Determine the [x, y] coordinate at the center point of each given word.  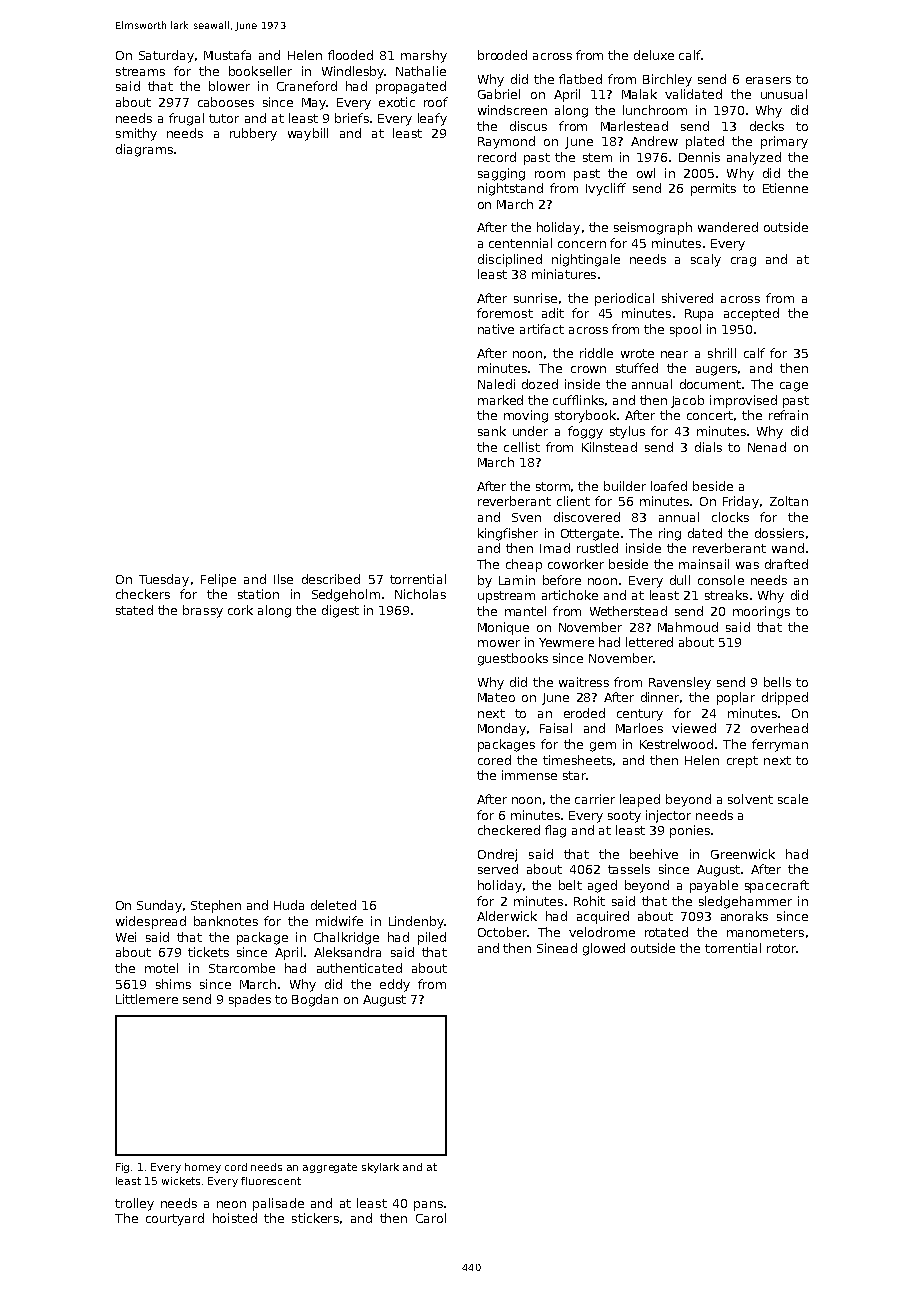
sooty [624, 817]
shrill [722, 353]
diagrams [144, 150]
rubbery [253, 134]
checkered [509, 830]
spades [250, 1000]
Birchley [667, 80]
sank [492, 431]
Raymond [506, 142]
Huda [289, 905]
